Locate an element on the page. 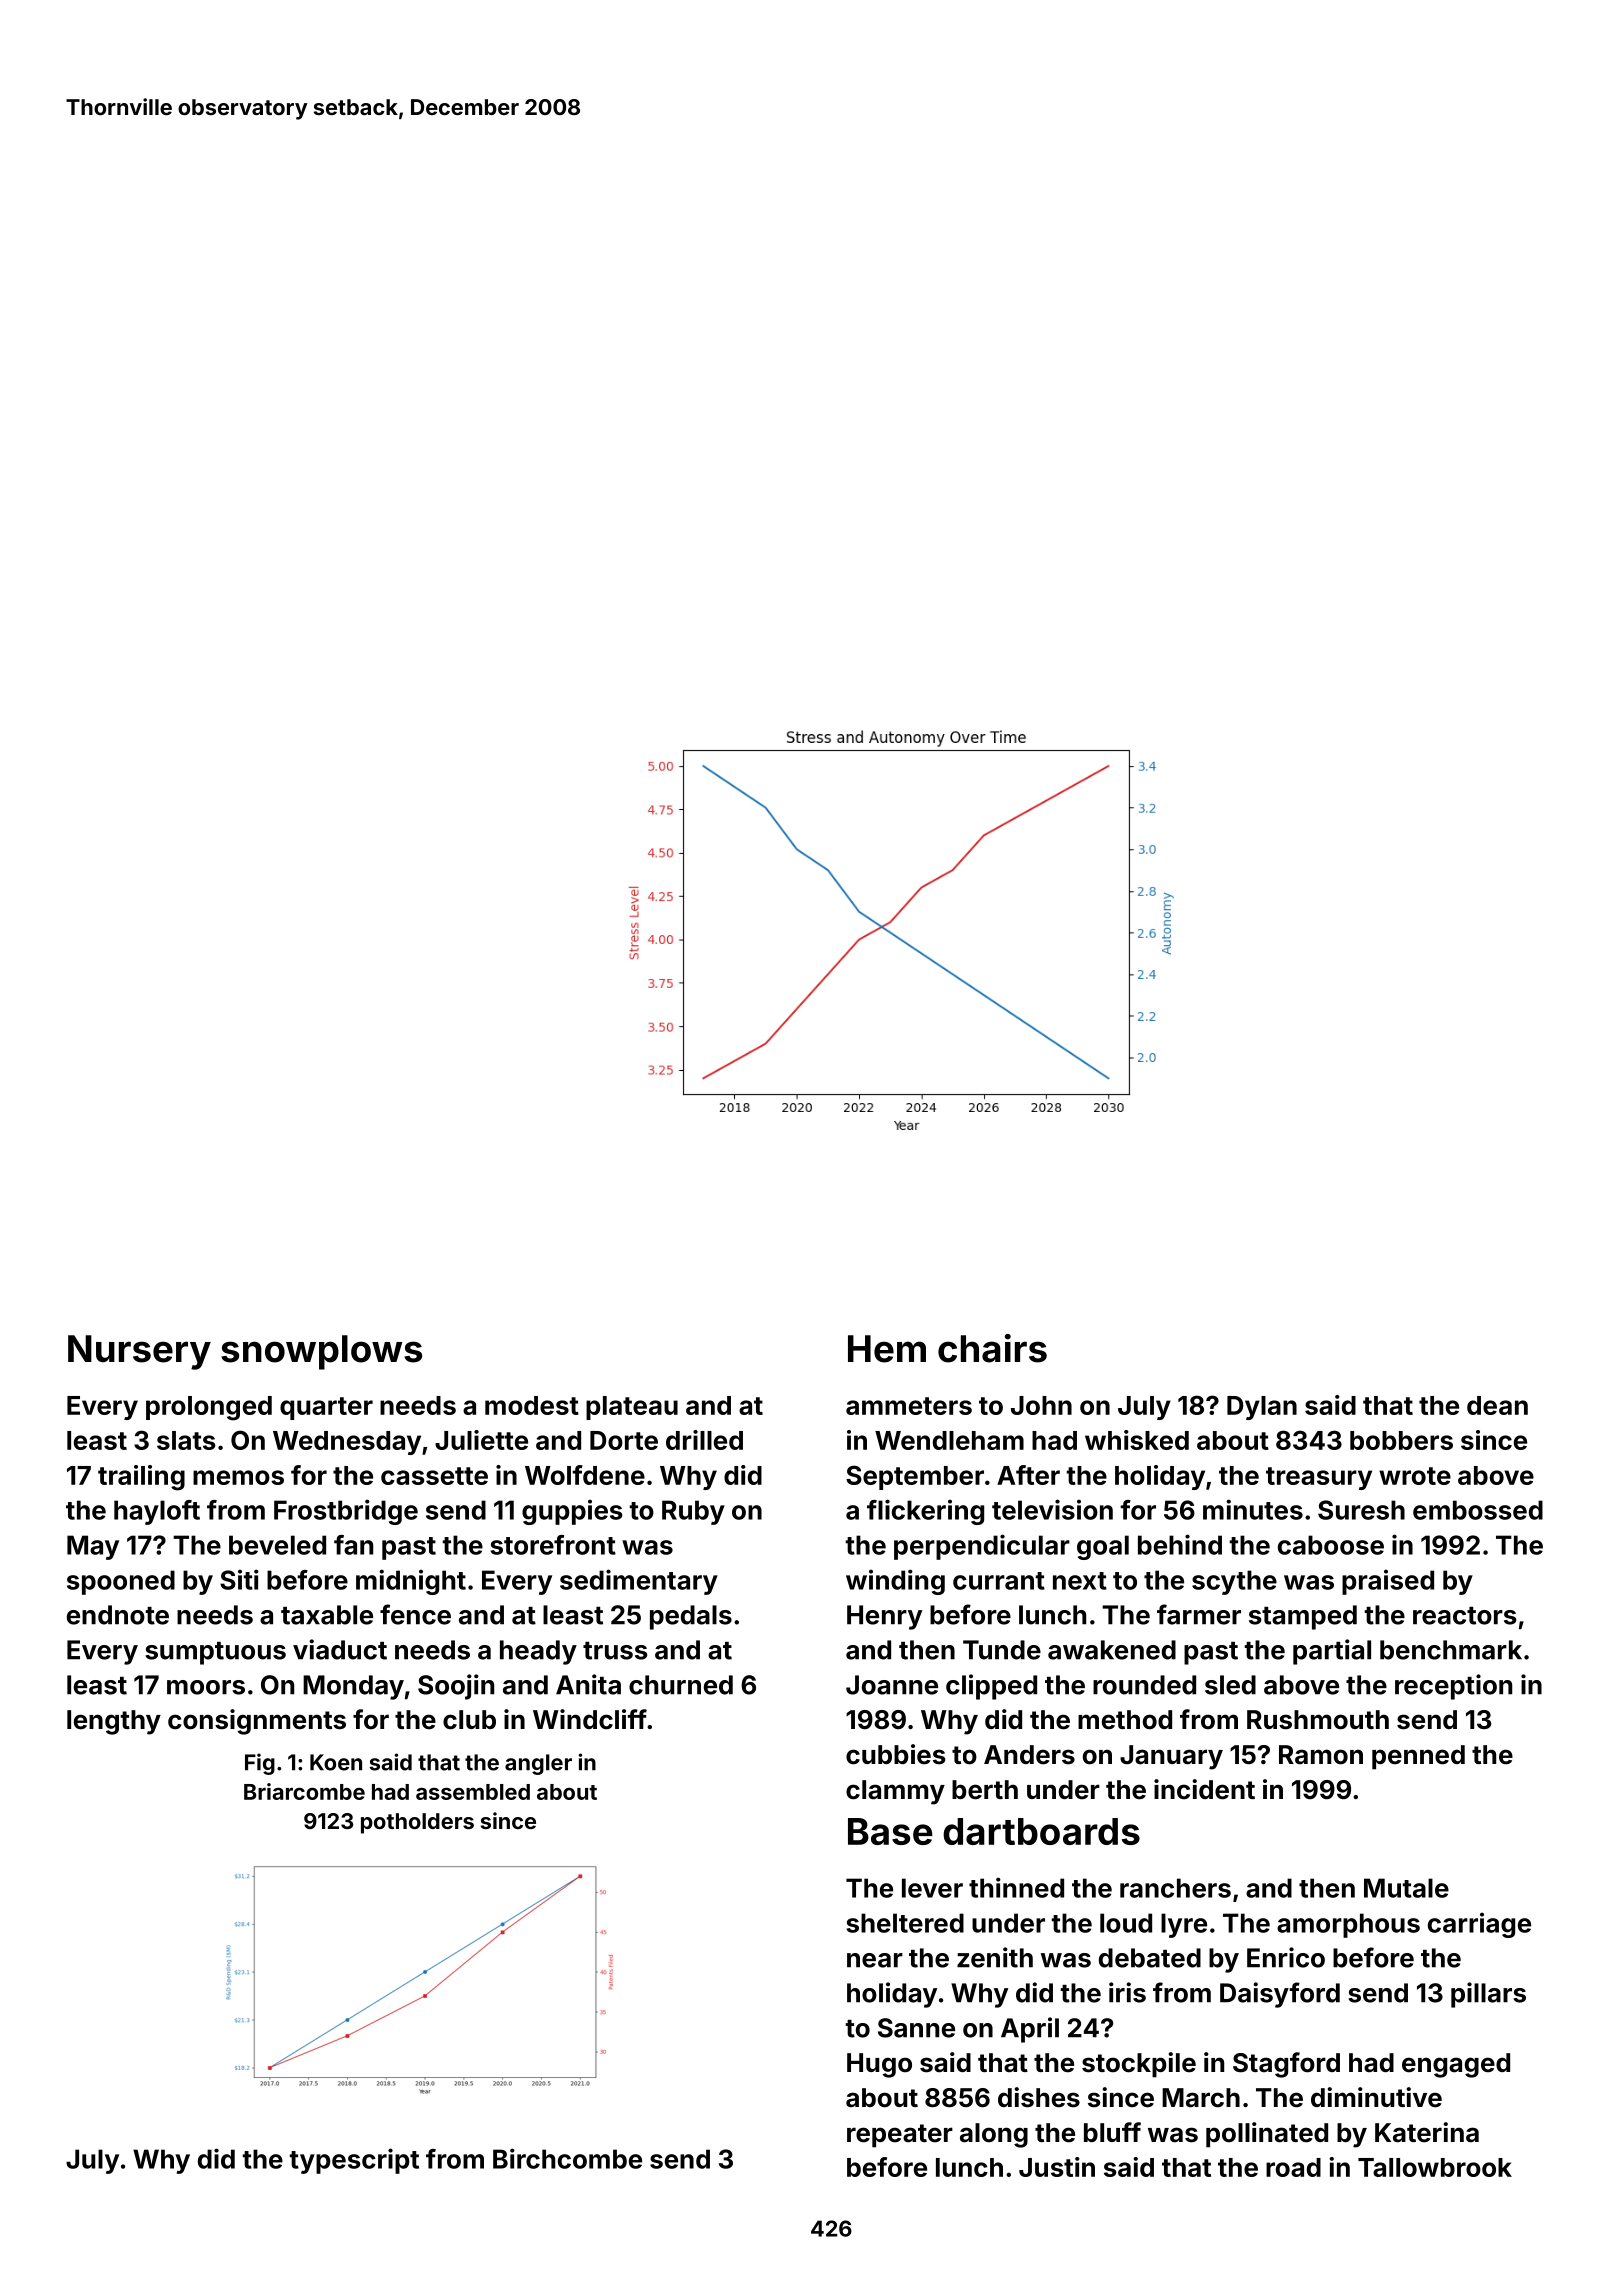  reactors is located at coordinates (1464, 1616).
